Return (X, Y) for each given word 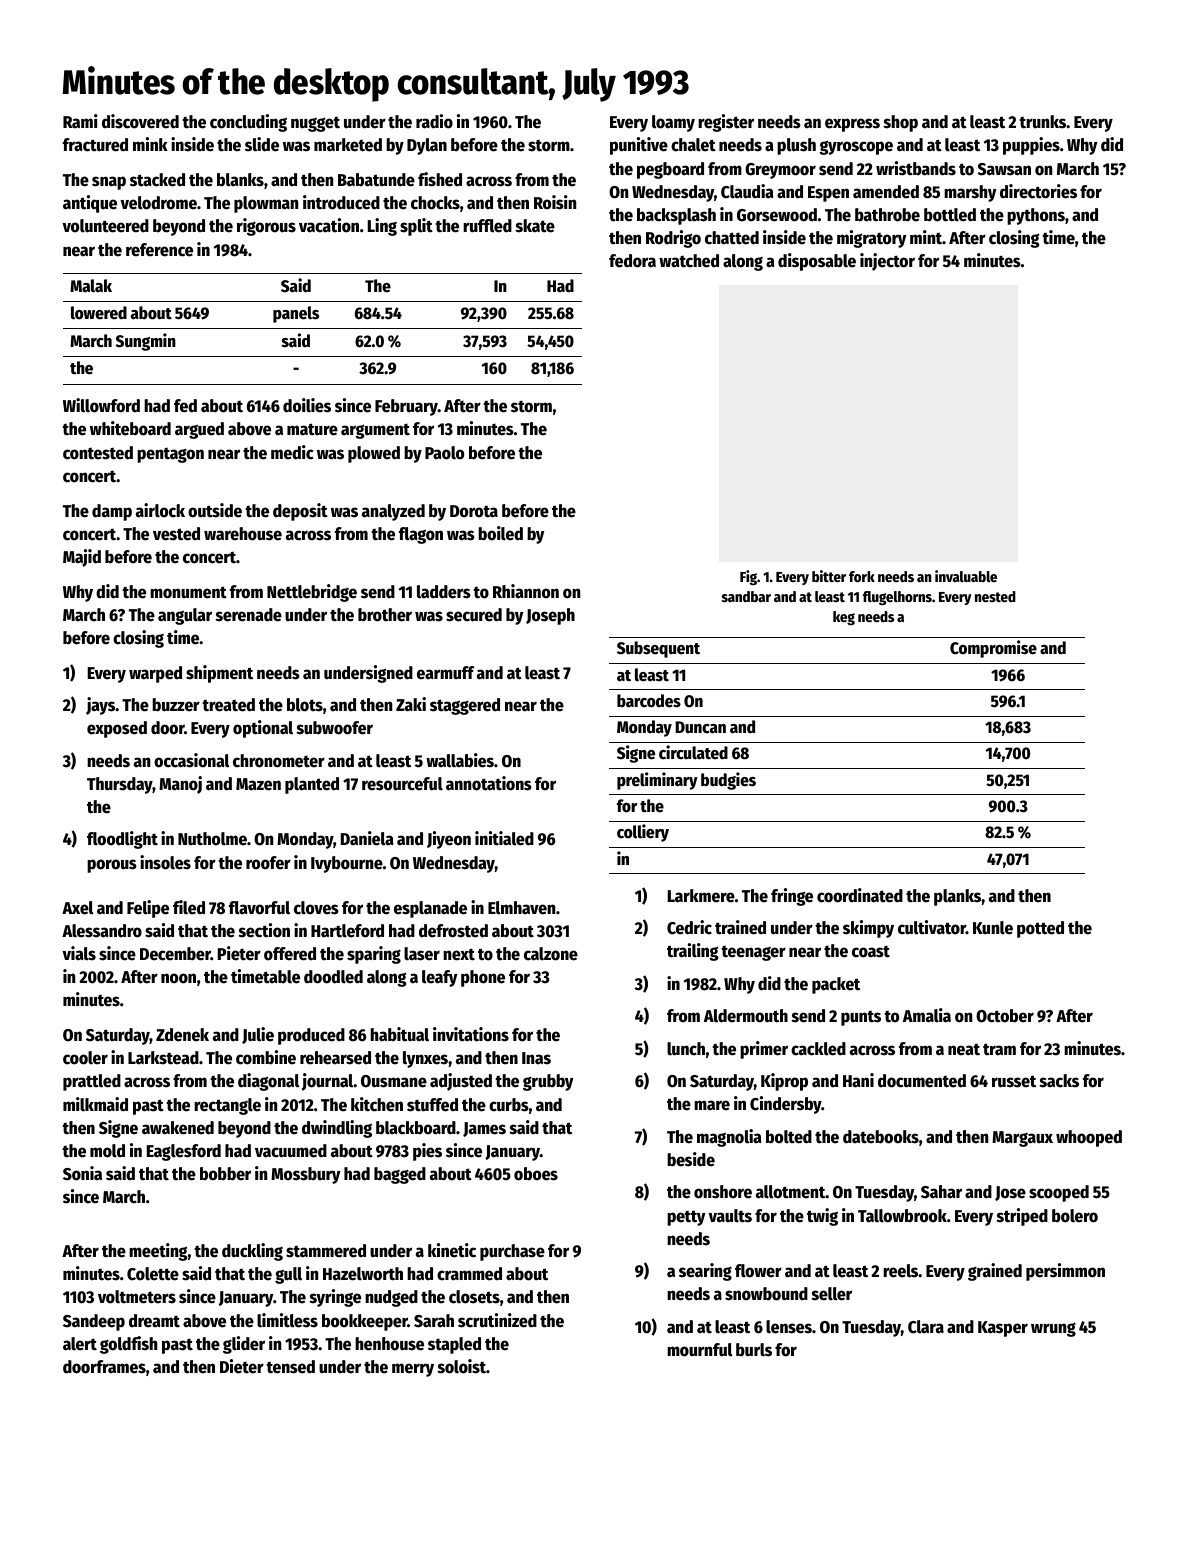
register (726, 123)
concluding (248, 123)
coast (871, 951)
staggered (465, 706)
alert (80, 1344)
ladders (444, 592)
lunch (686, 1049)
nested (995, 596)
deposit (300, 512)
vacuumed (291, 1151)
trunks (1043, 122)
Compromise (993, 649)
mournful (699, 1350)
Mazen (258, 784)
